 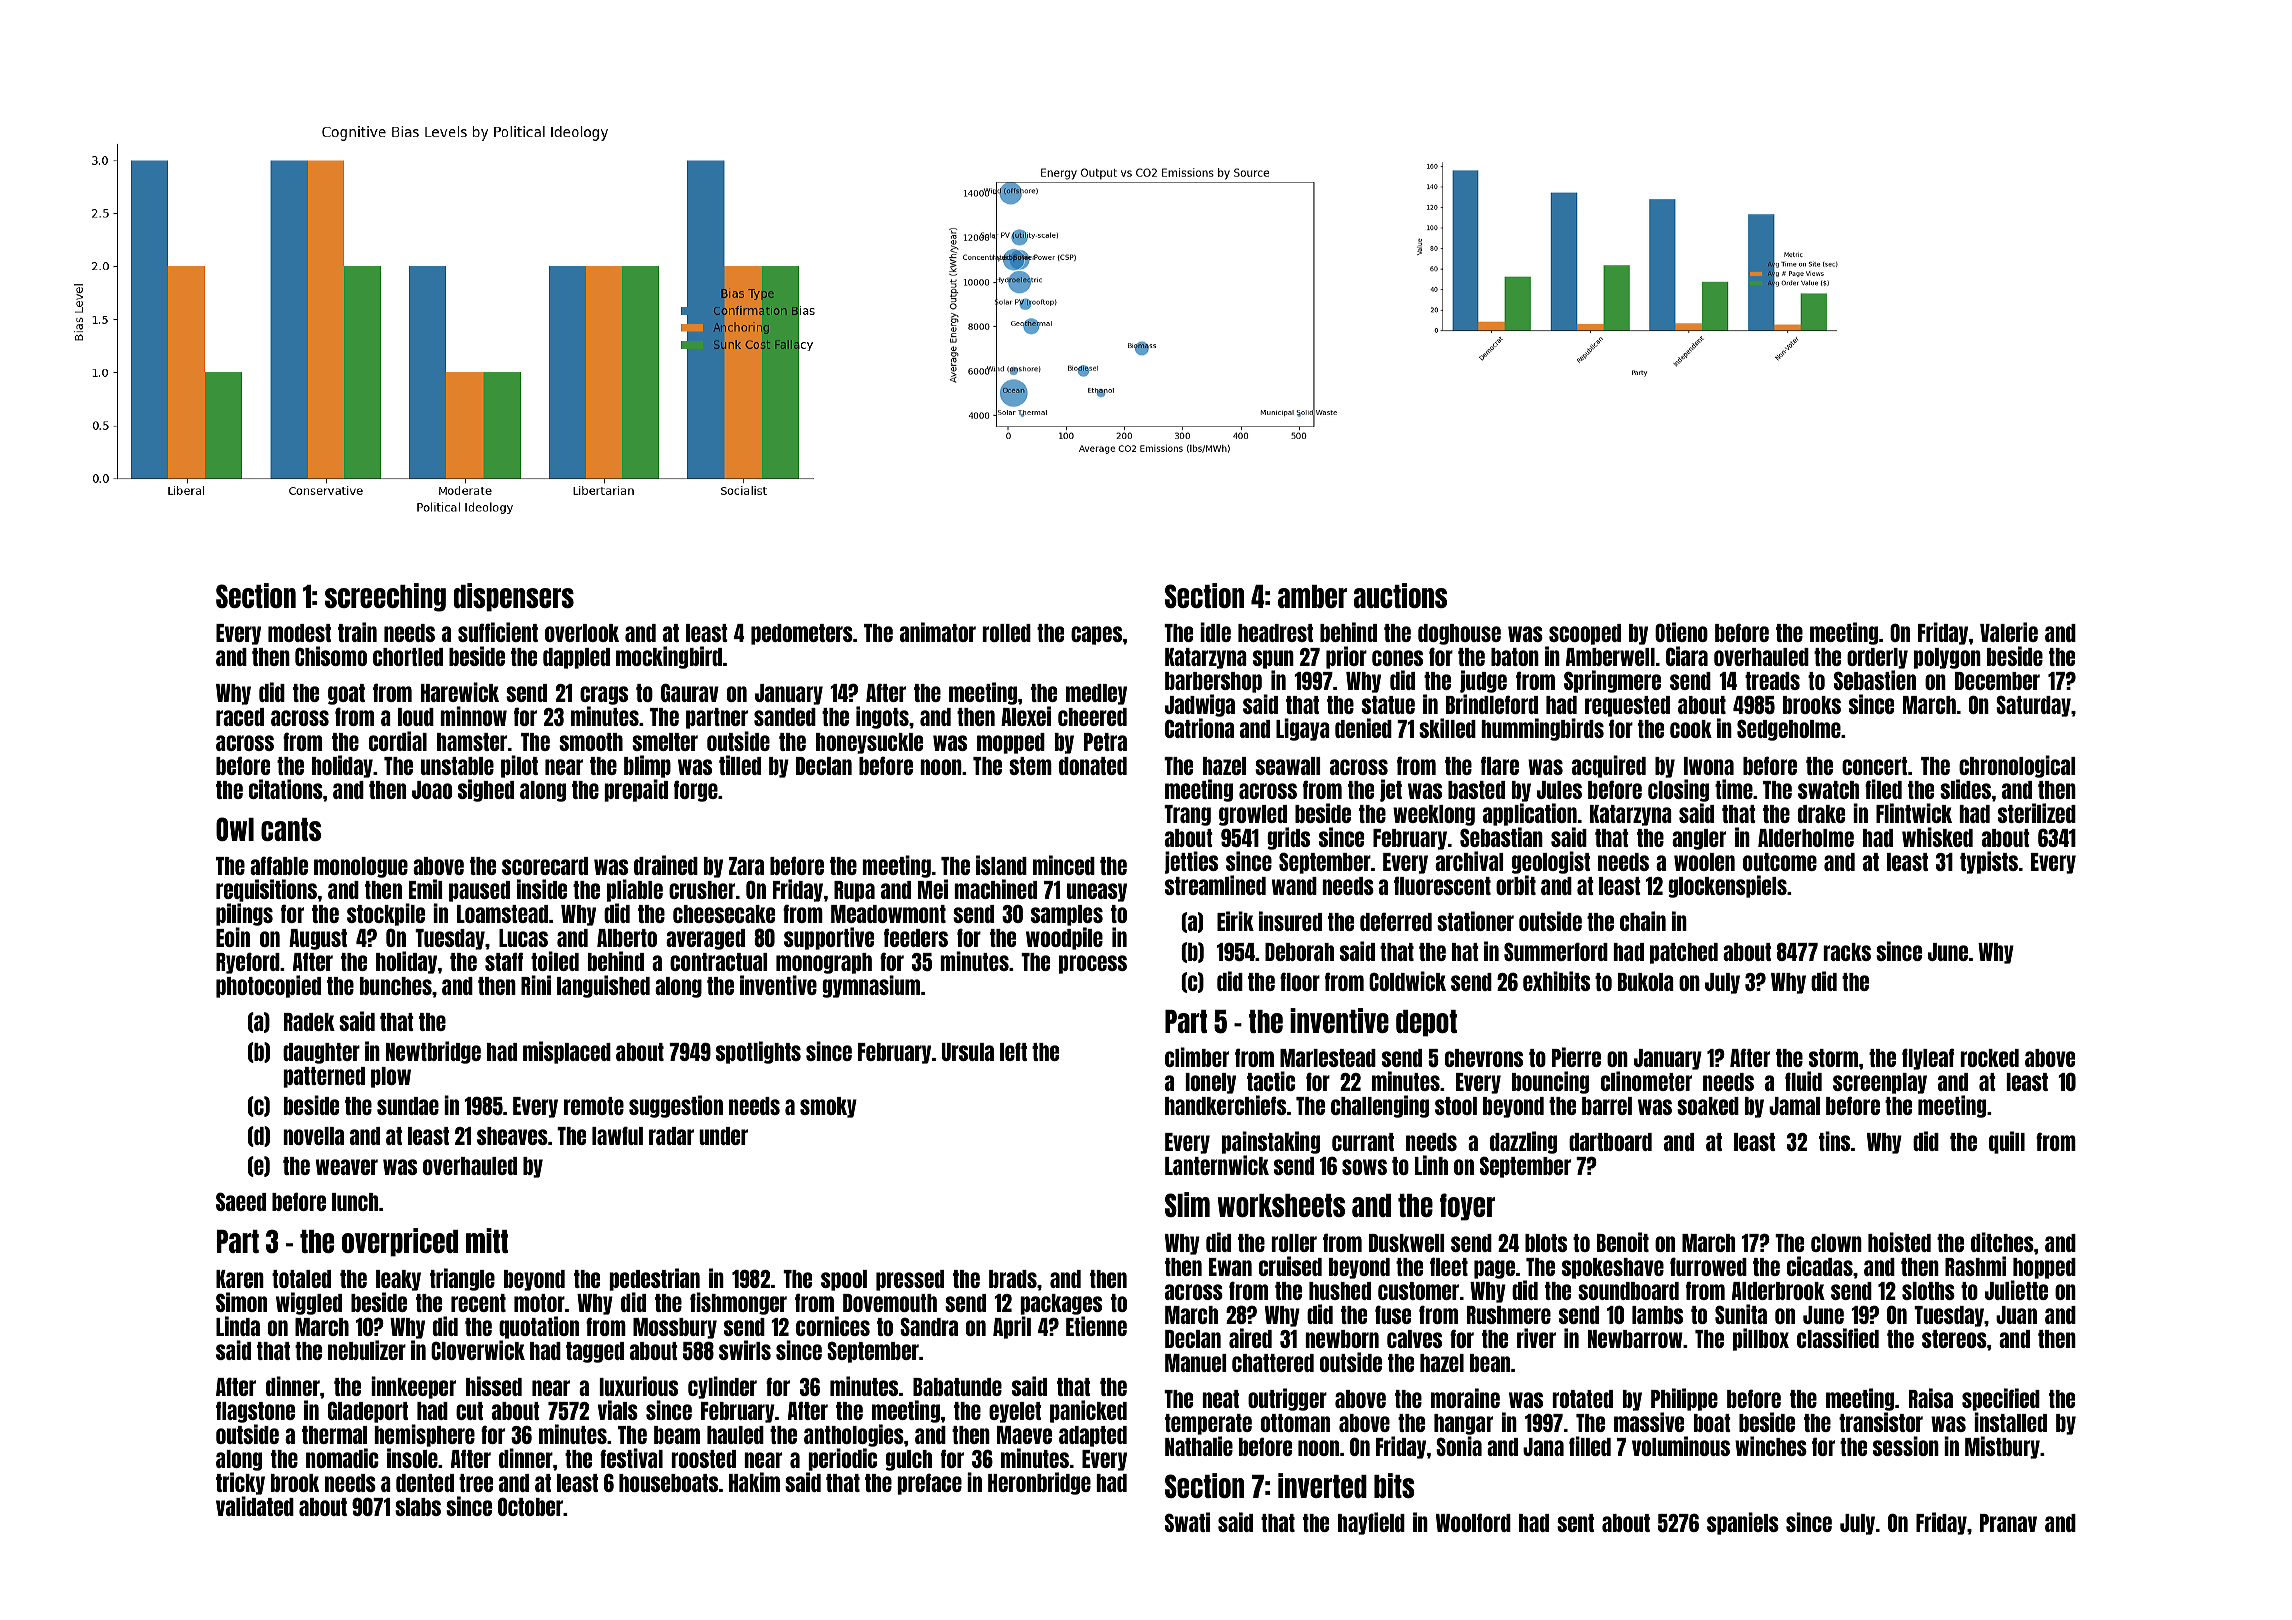 I want to click on spotlights, so click(x=758, y=1052).
